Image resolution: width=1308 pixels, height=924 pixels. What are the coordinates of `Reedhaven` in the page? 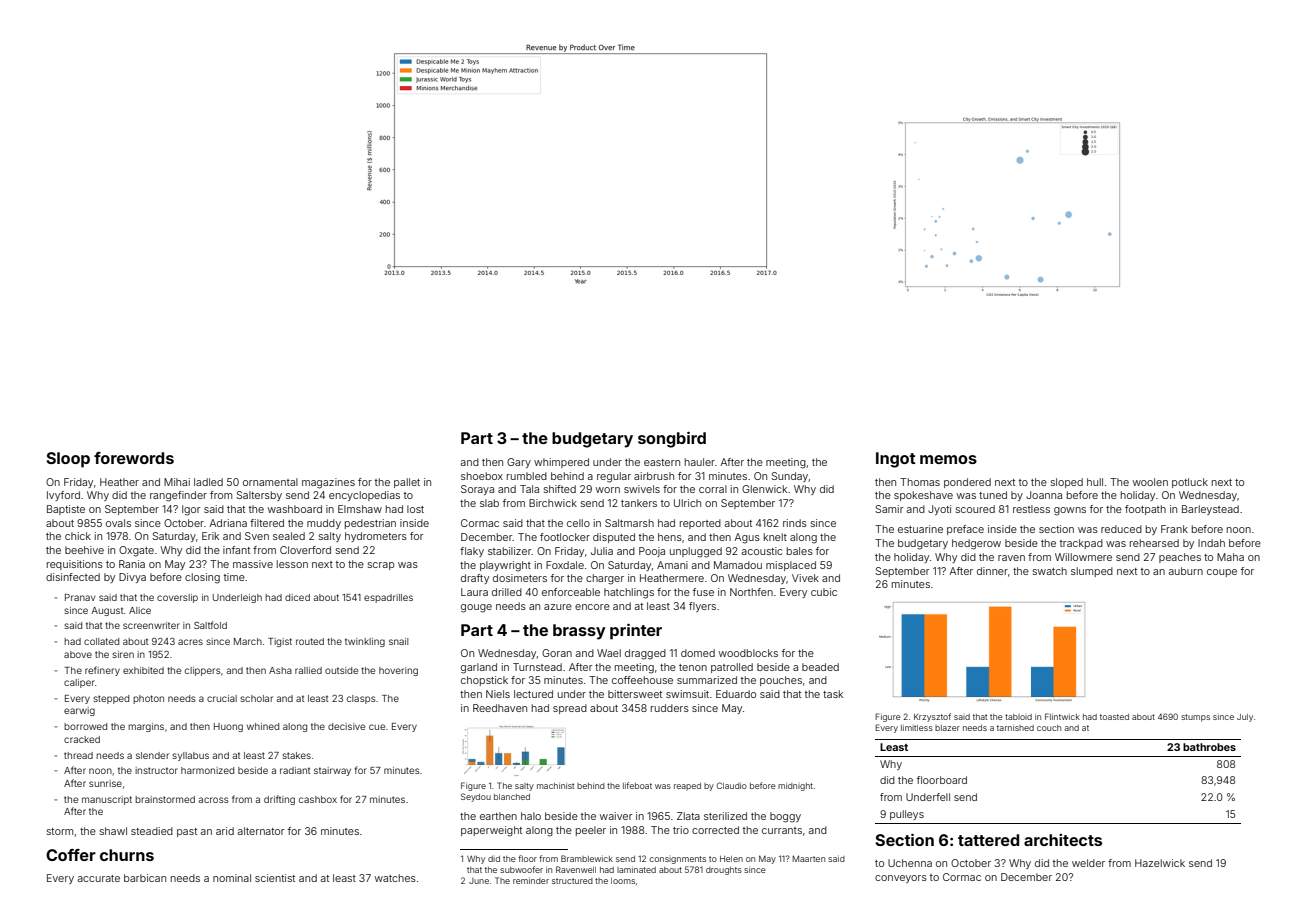 It's located at (500, 708).
